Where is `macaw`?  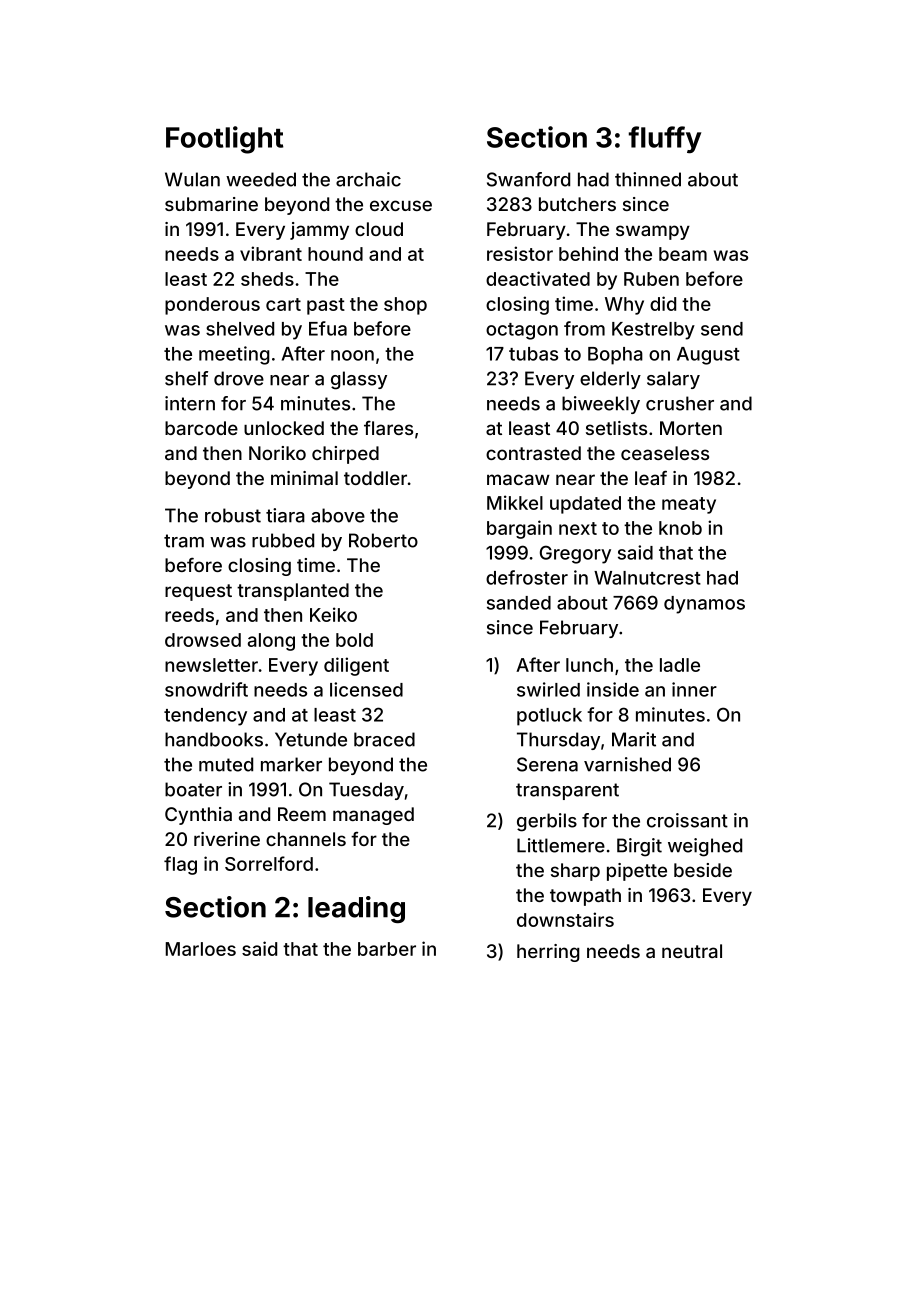
macaw is located at coordinates (518, 479).
